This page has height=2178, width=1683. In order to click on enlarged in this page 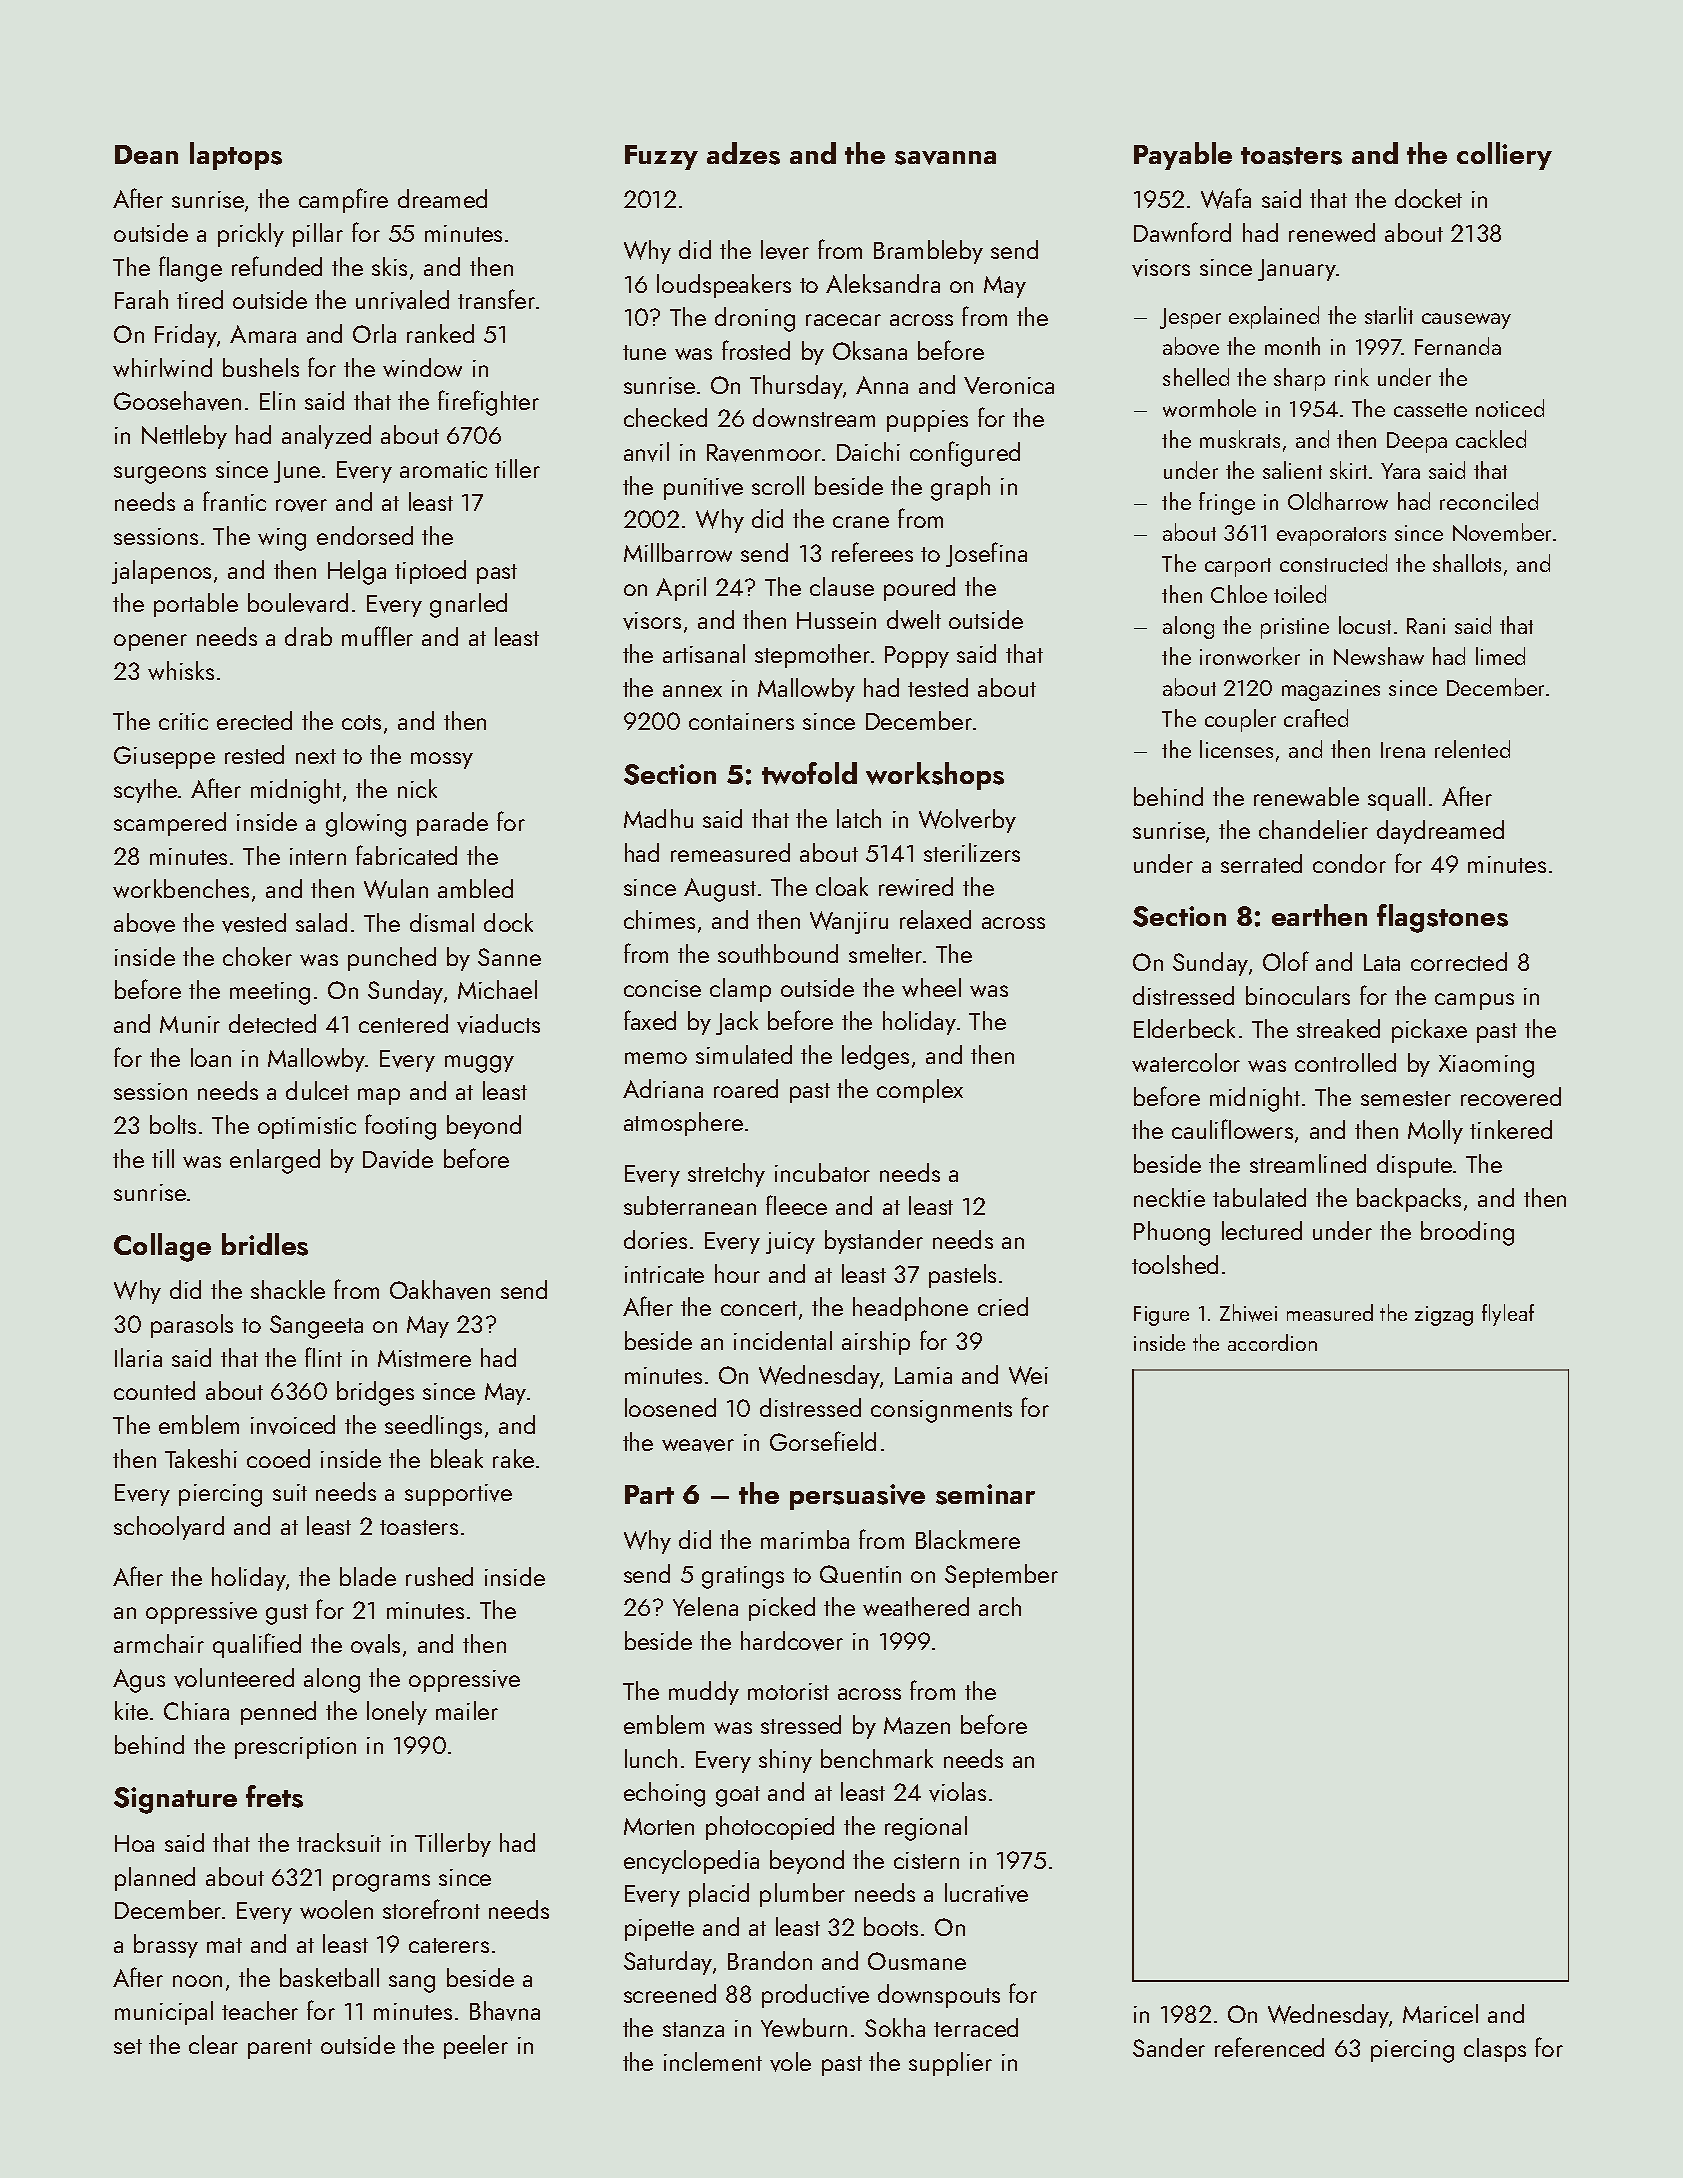, I will do `click(275, 1161)`.
